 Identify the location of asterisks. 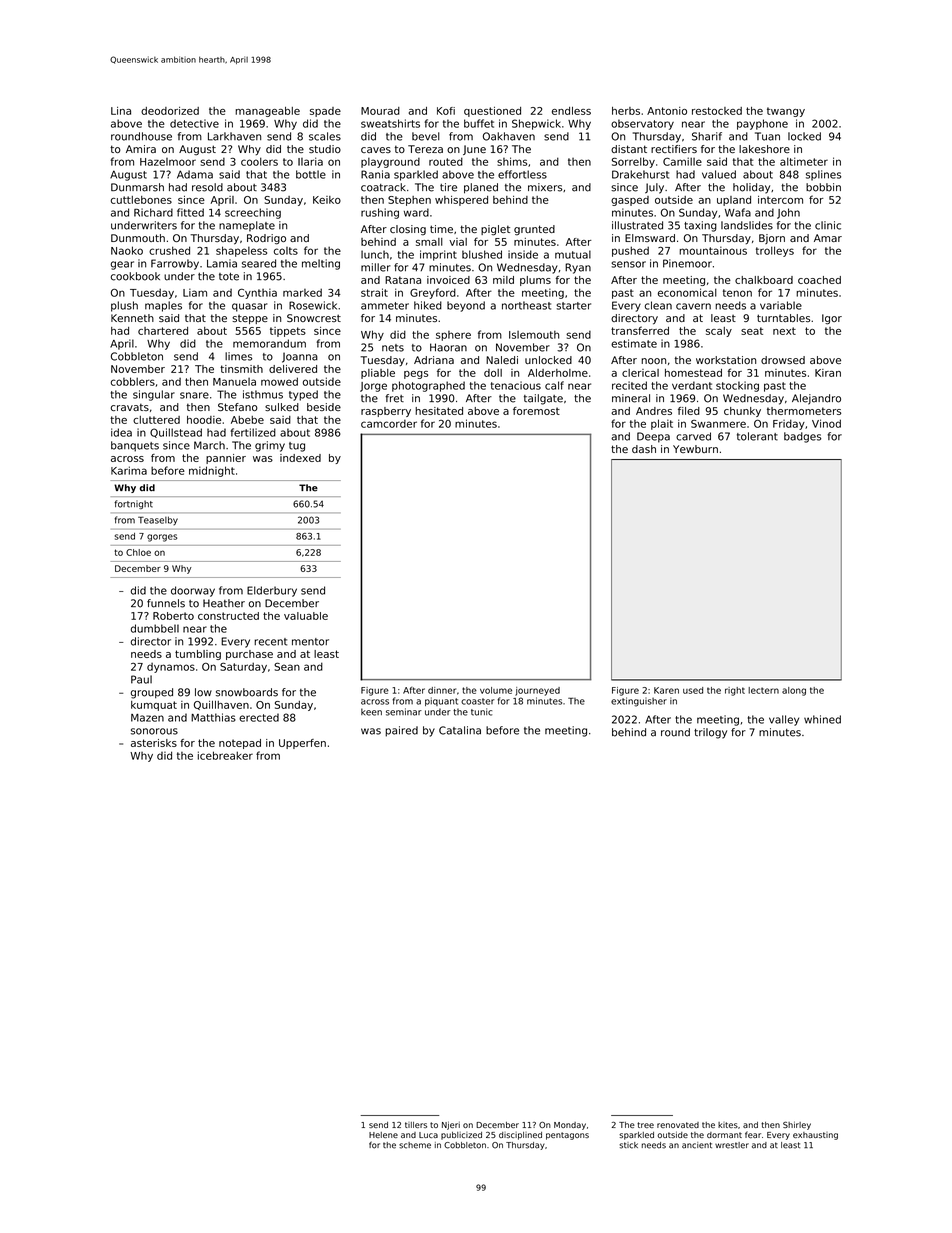
(154, 743).
